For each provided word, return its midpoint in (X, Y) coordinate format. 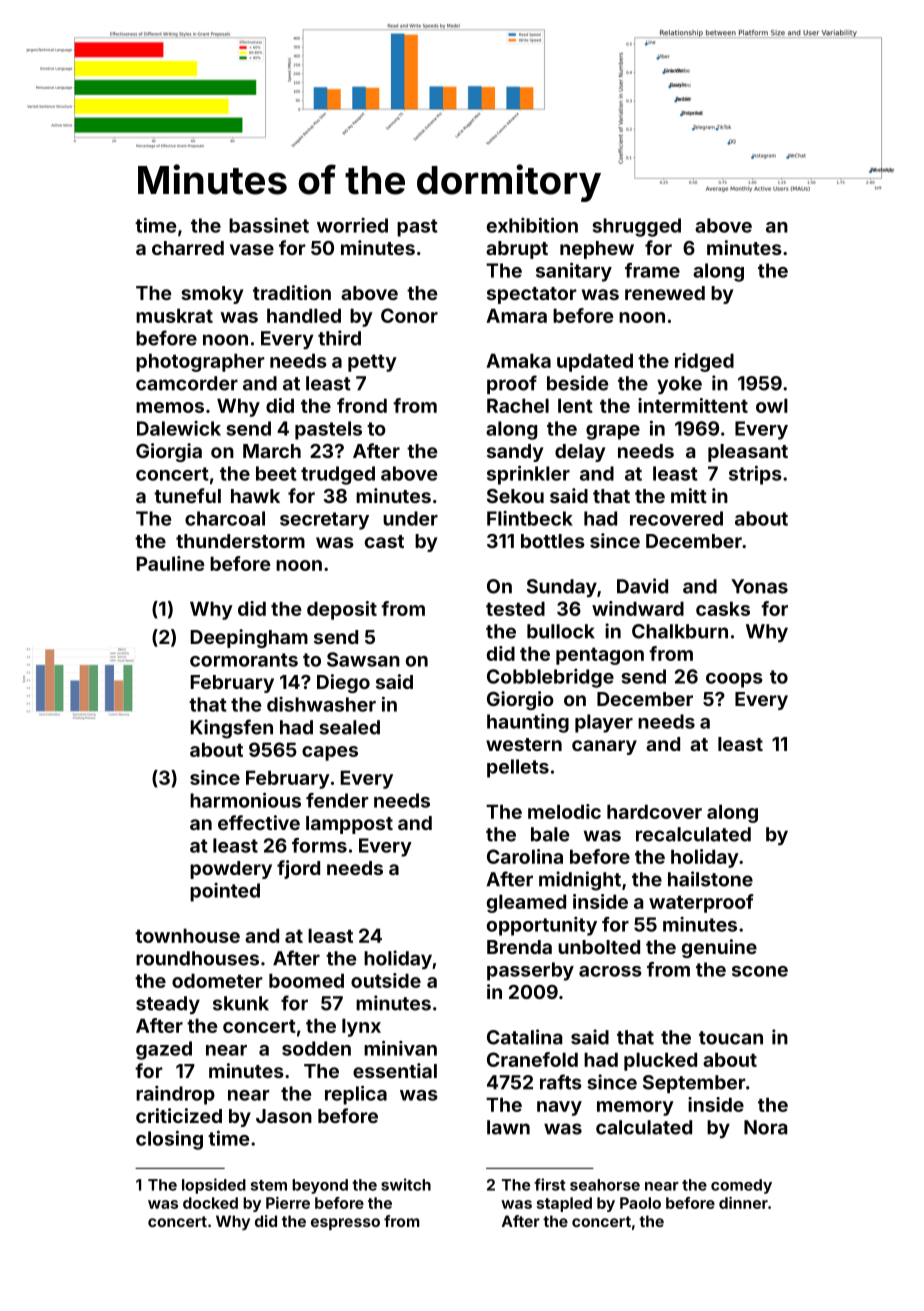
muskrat (174, 315)
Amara (516, 315)
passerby (530, 971)
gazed (164, 1050)
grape (613, 432)
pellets (518, 768)
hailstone (710, 879)
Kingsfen (232, 729)
